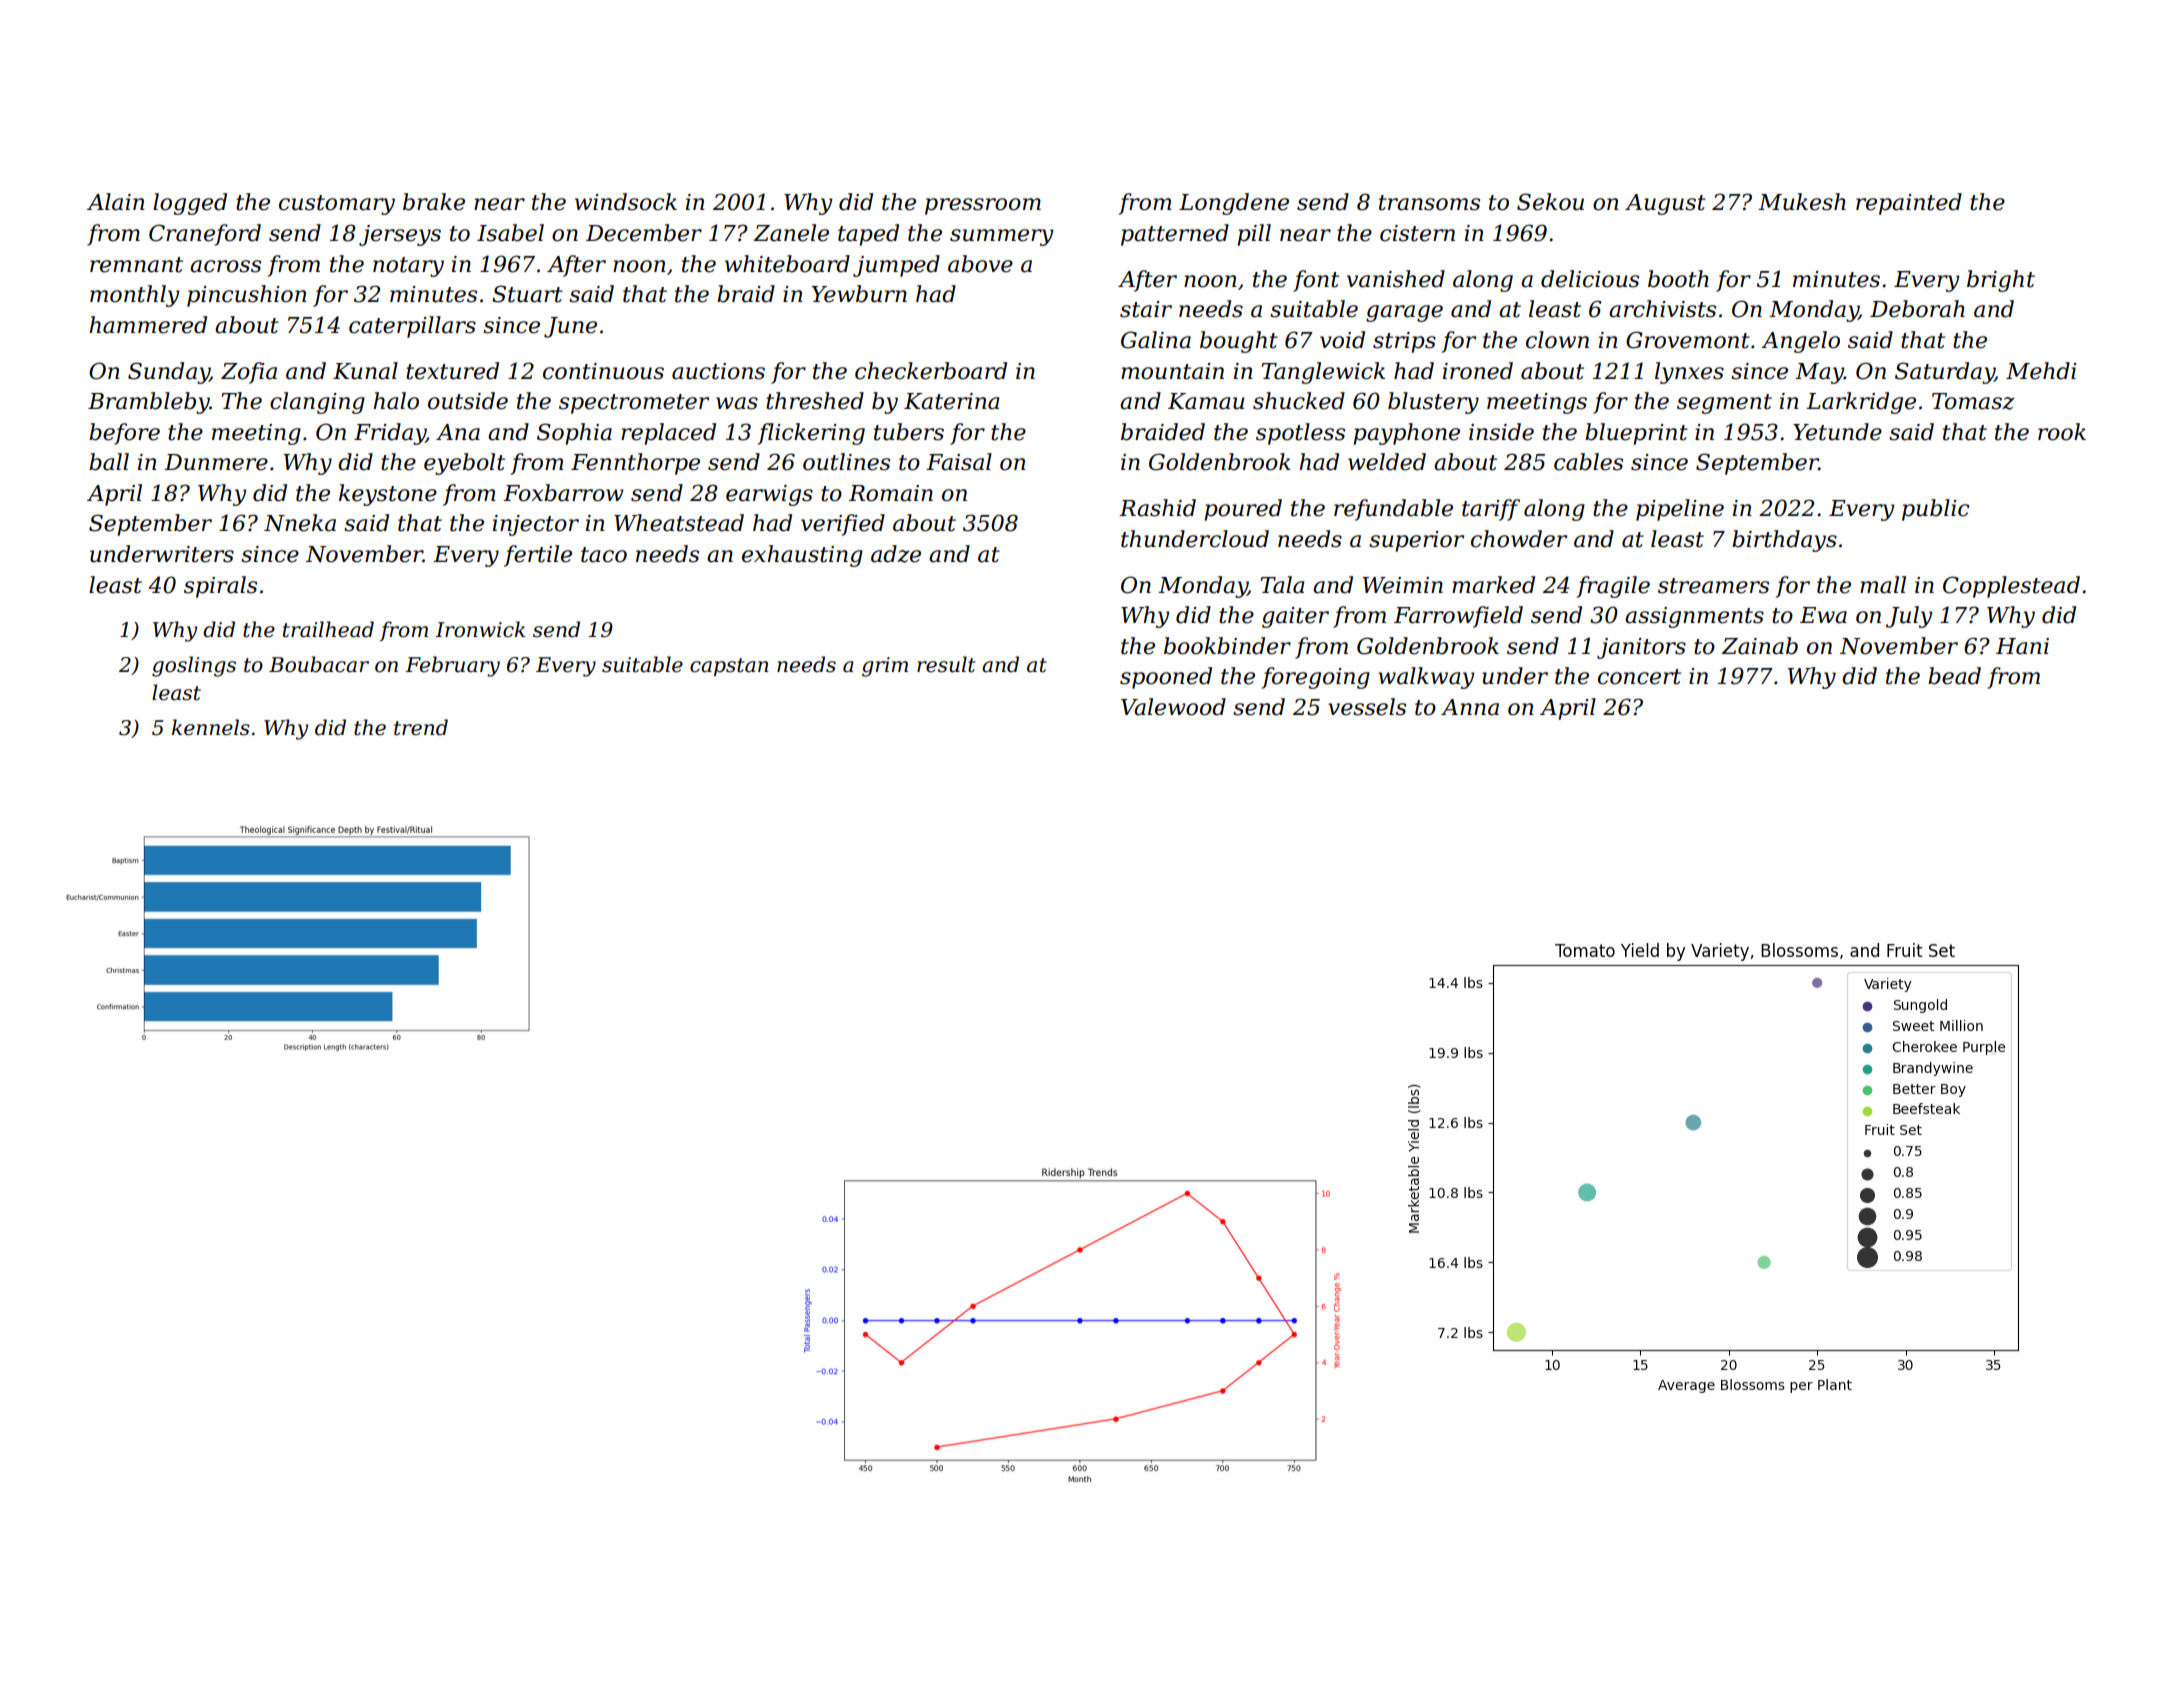 The width and height of the screenshot is (2178, 1683). Describe the element at coordinates (211, 727) in the screenshot. I see `kennels` at that location.
